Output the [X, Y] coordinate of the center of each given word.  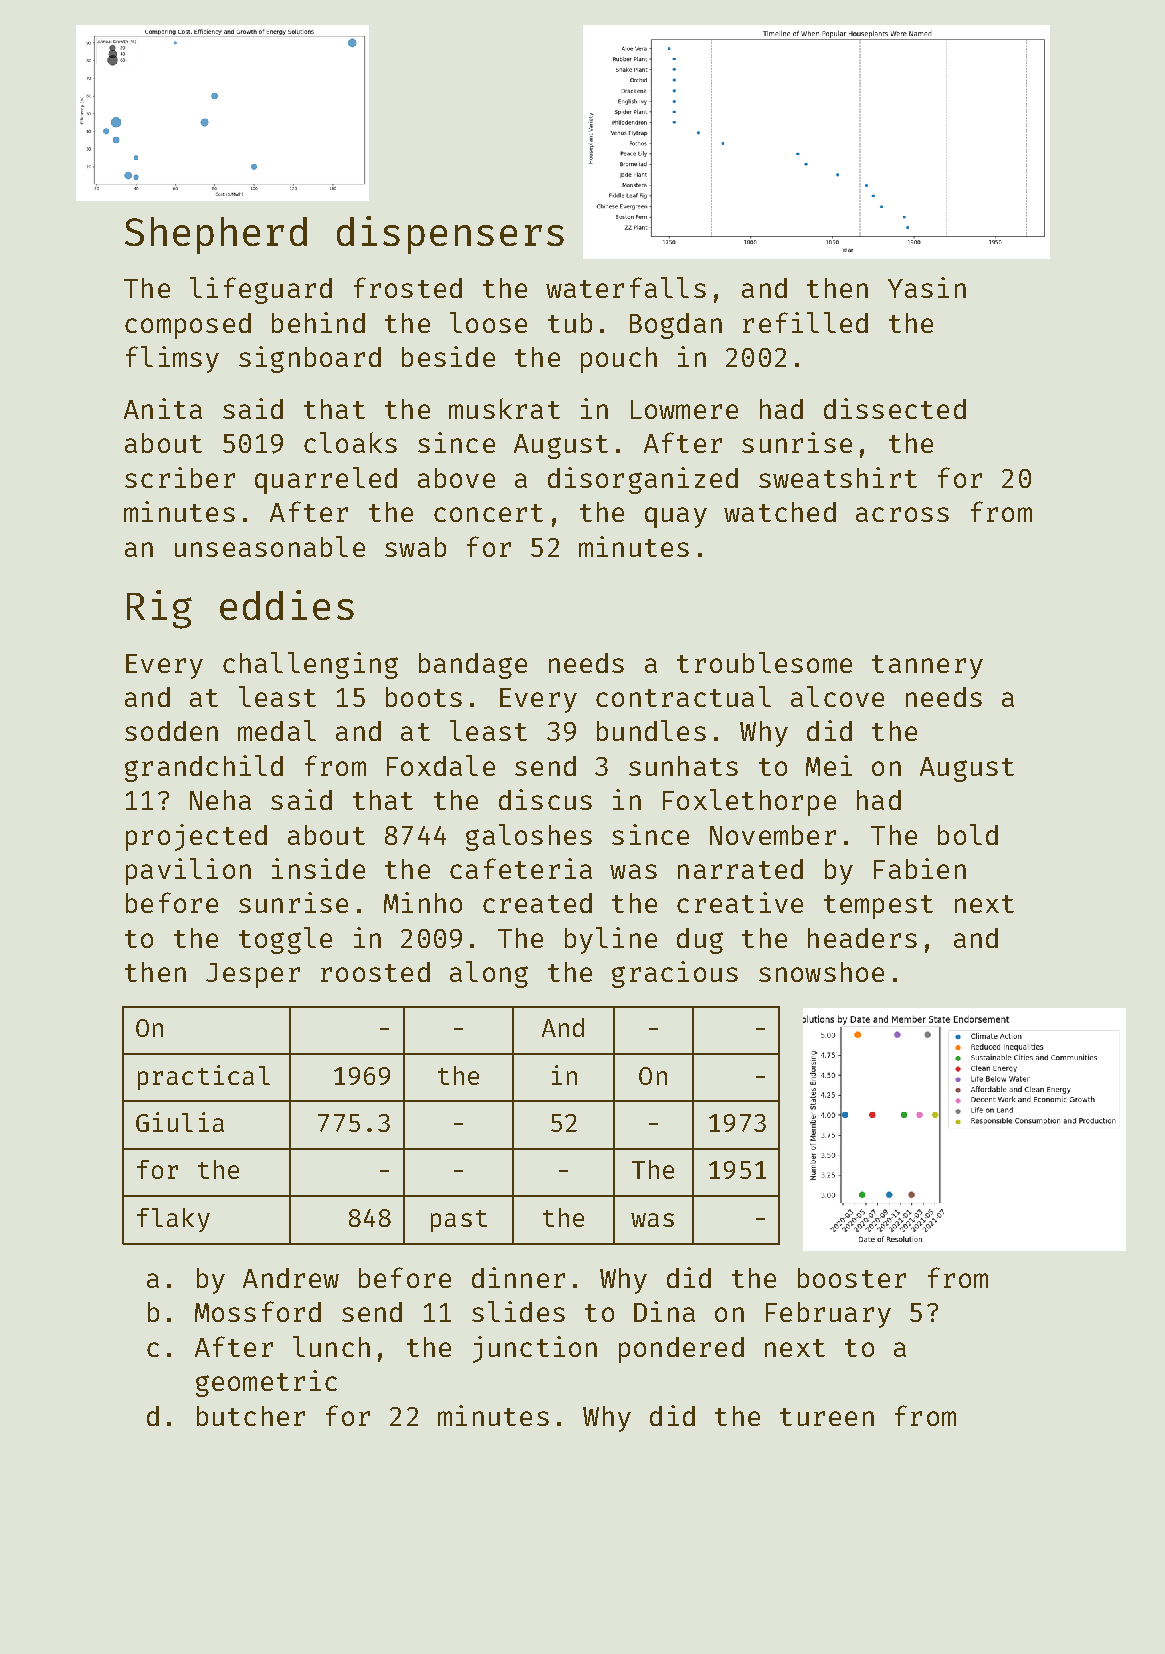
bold [968, 834]
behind [318, 322]
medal [277, 730]
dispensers [450, 235]
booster [852, 1278]
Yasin [927, 287]
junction [535, 1349]
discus [545, 799]
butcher [251, 1416]
